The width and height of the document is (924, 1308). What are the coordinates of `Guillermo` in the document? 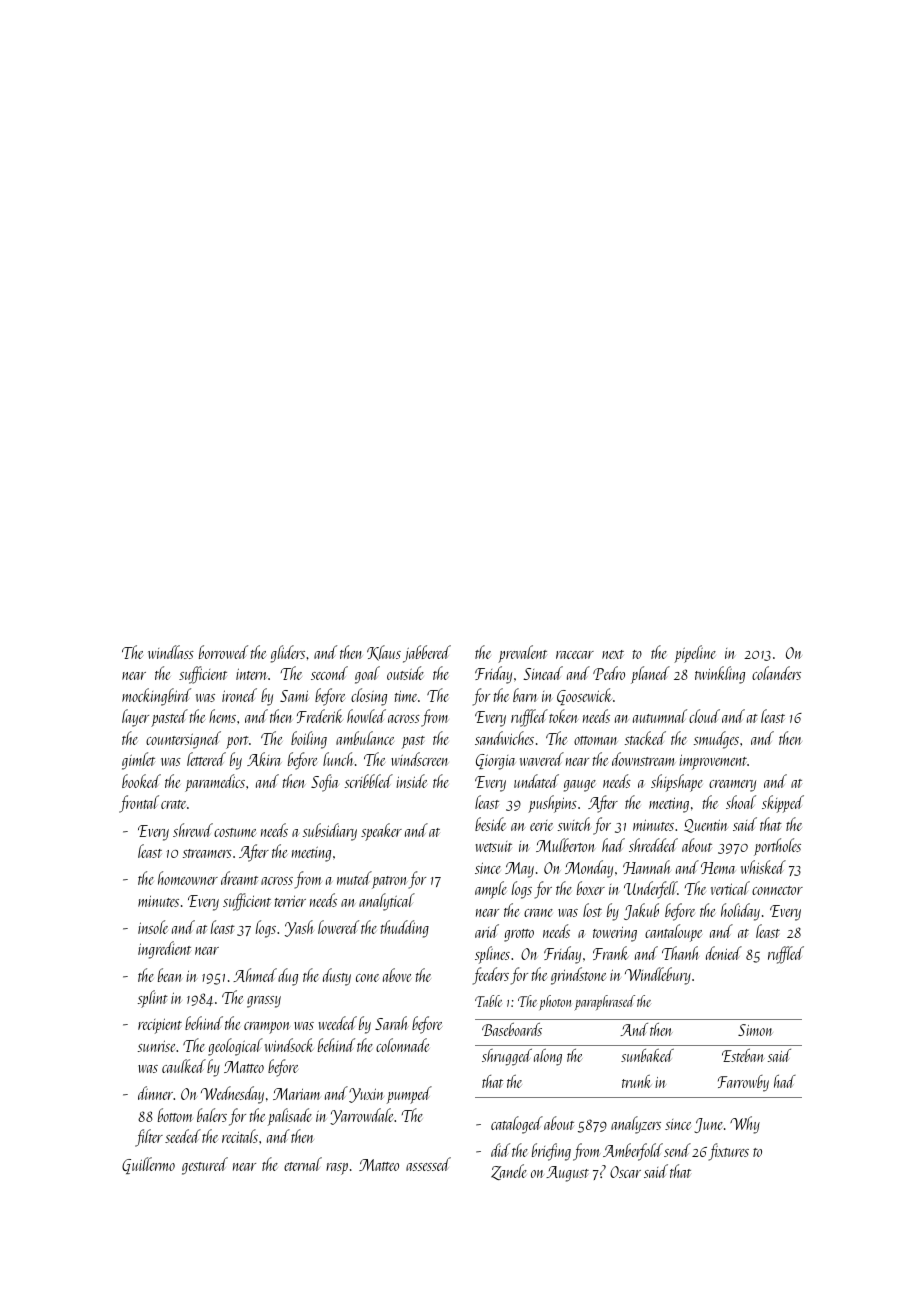 It's located at (148, 1165).
